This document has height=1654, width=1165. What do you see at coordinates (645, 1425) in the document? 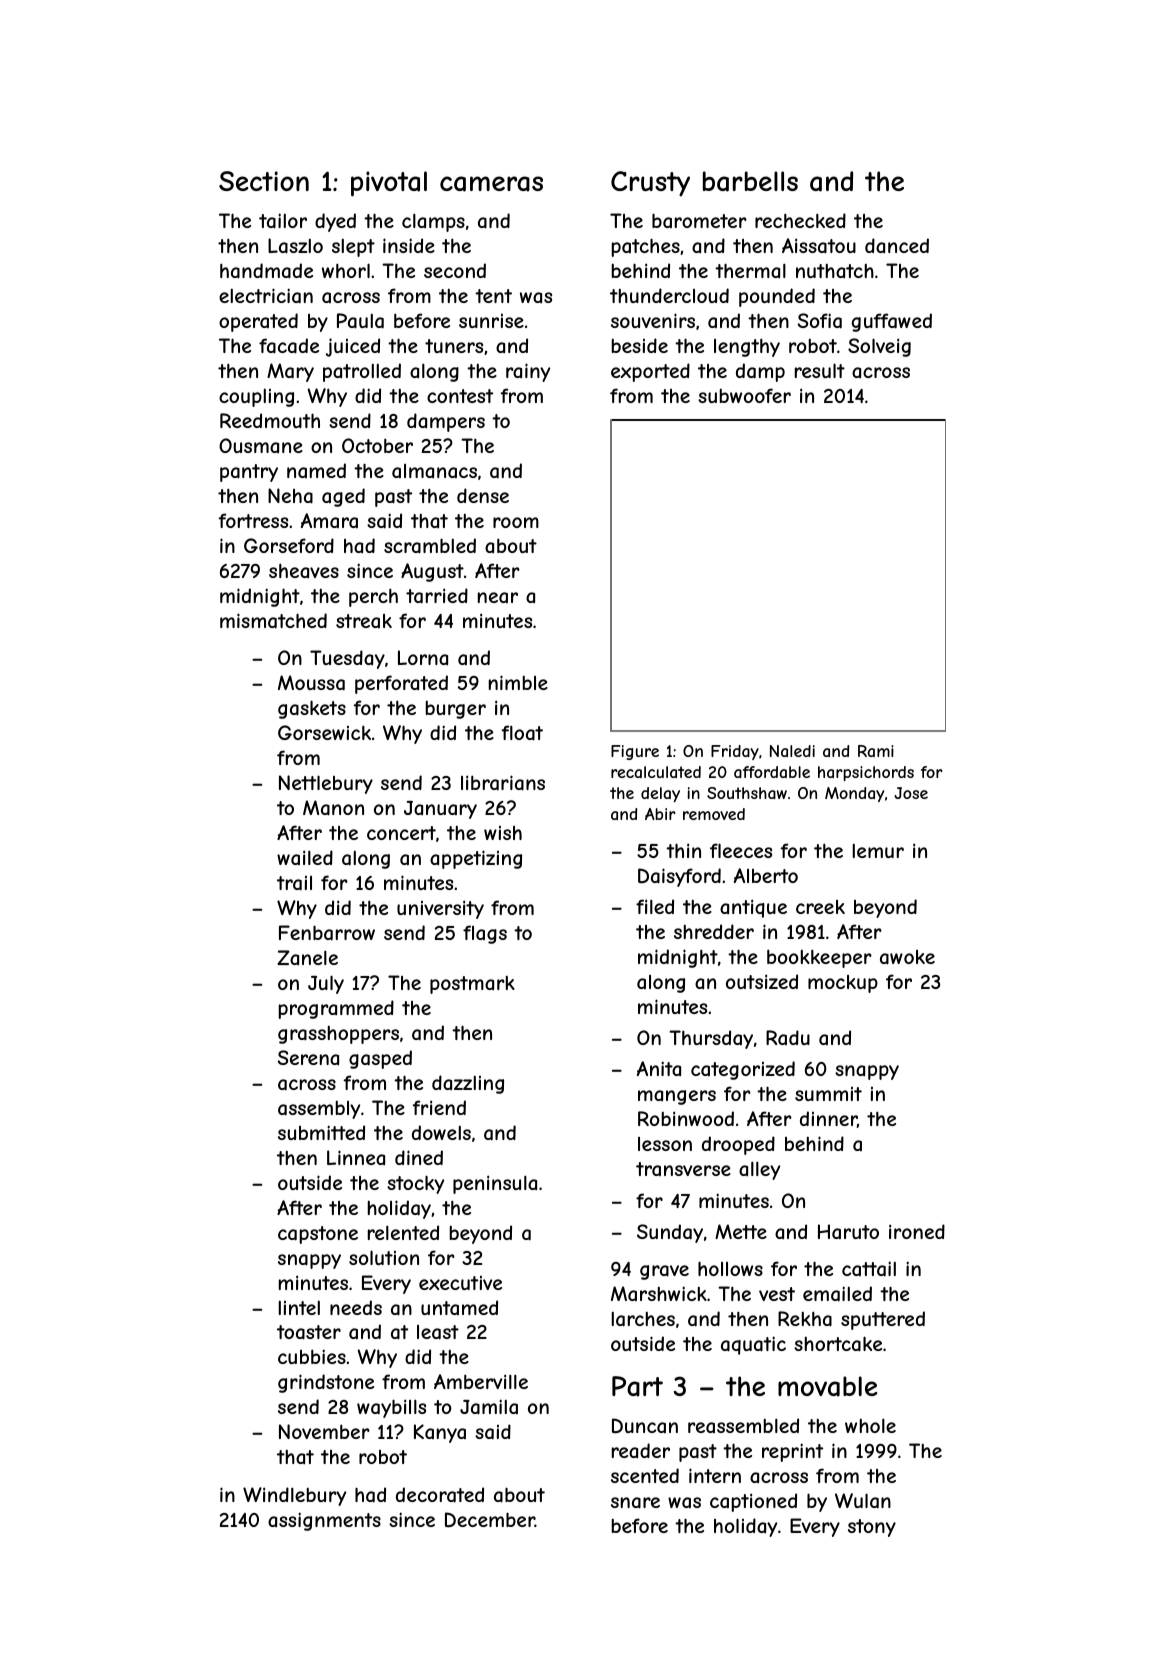
I see `Duncan` at bounding box center [645, 1425].
